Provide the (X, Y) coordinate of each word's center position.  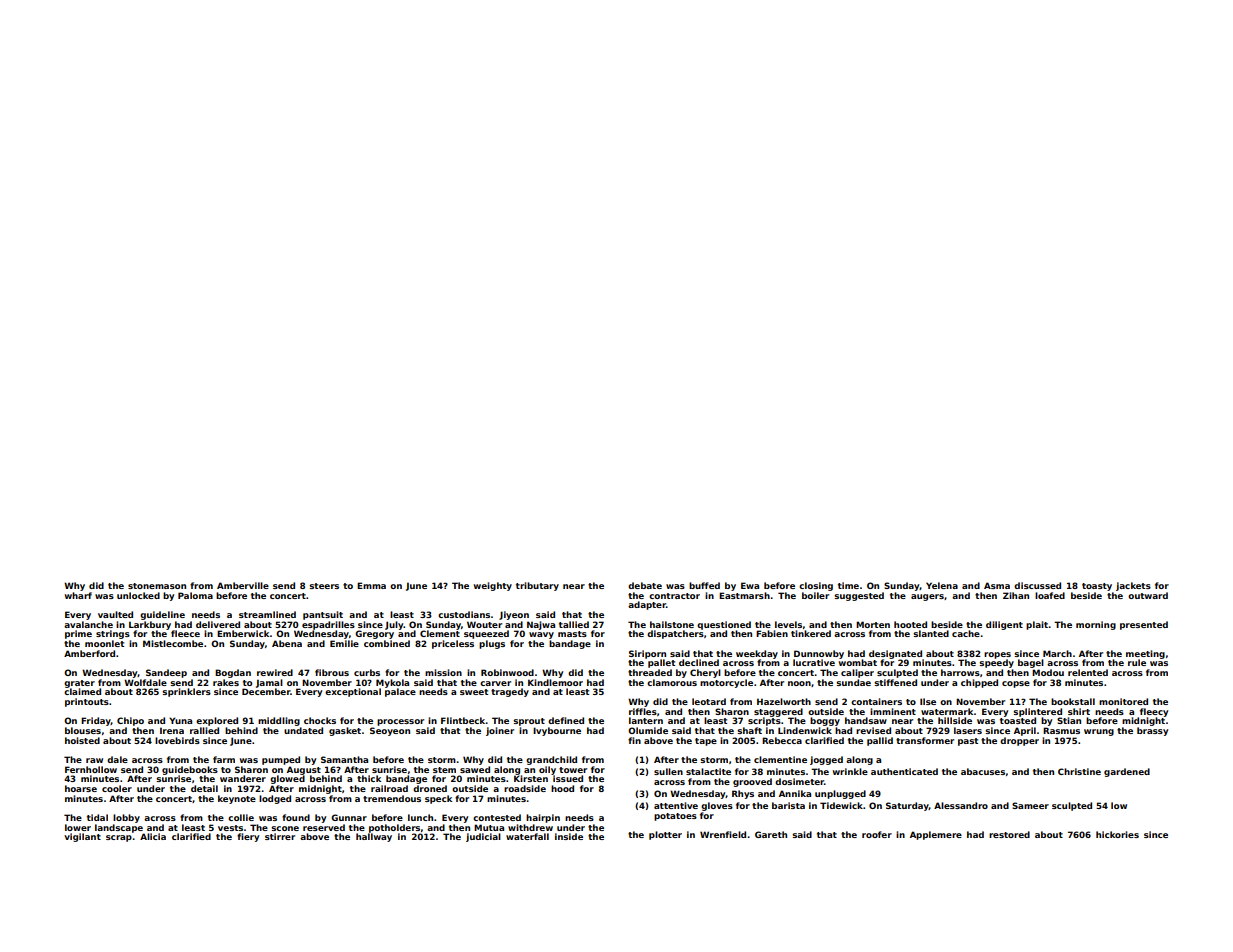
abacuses (983, 771)
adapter (647, 605)
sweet (474, 692)
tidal (97, 817)
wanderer (243, 778)
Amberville (243, 585)
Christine (1079, 771)
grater (79, 684)
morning (1096, 625)
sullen (668, 771)
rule (1137, 662)
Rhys (743, 794)
